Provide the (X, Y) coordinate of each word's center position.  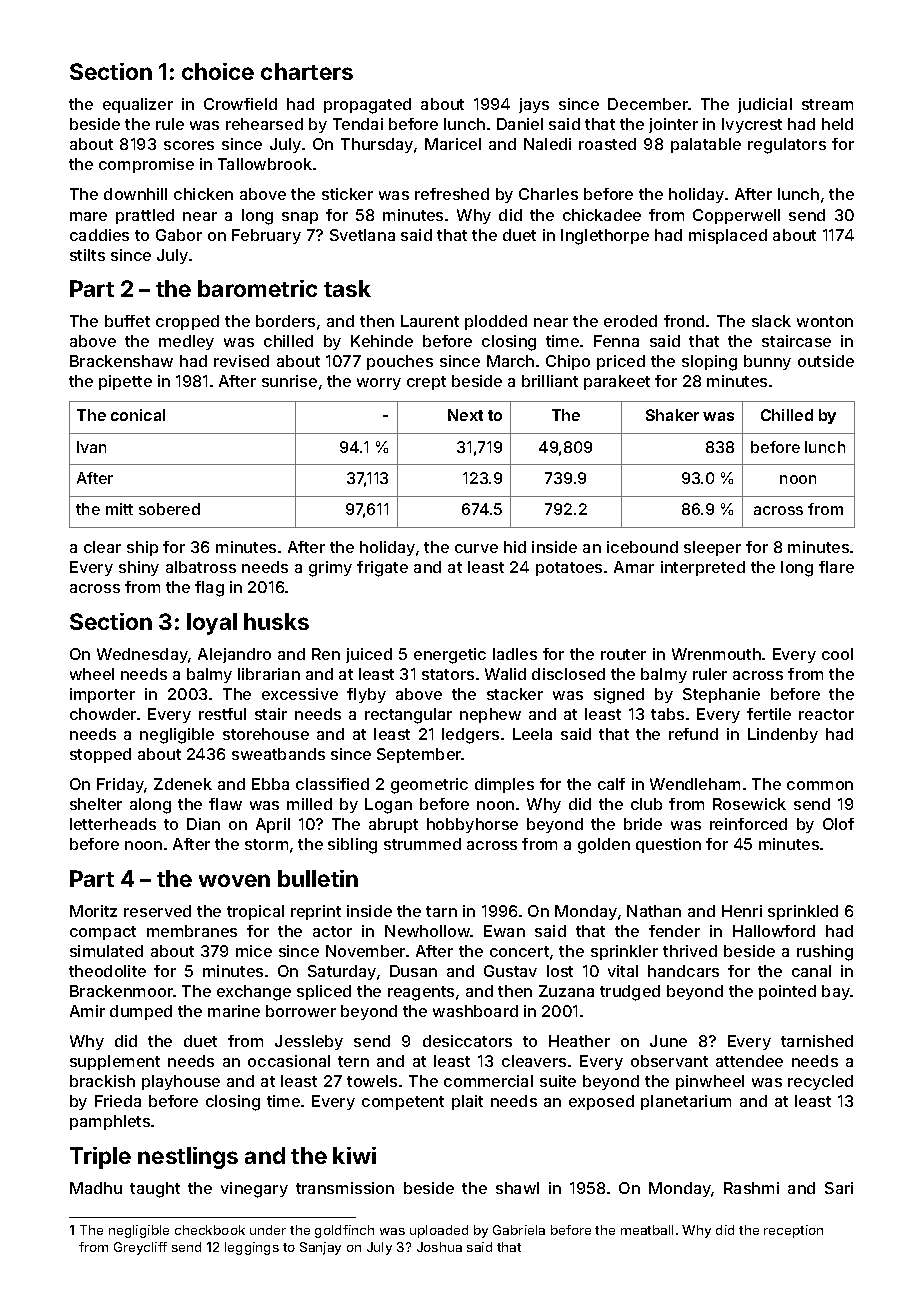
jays (534, 105)
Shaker (672, 415)
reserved (157, 911)
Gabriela (519, 1230)
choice (218, 71)
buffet (127, 321)
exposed (601, 1102)
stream (827, 104)
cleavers (534, 1061)
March (510, 361)
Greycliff (140, 1248)
